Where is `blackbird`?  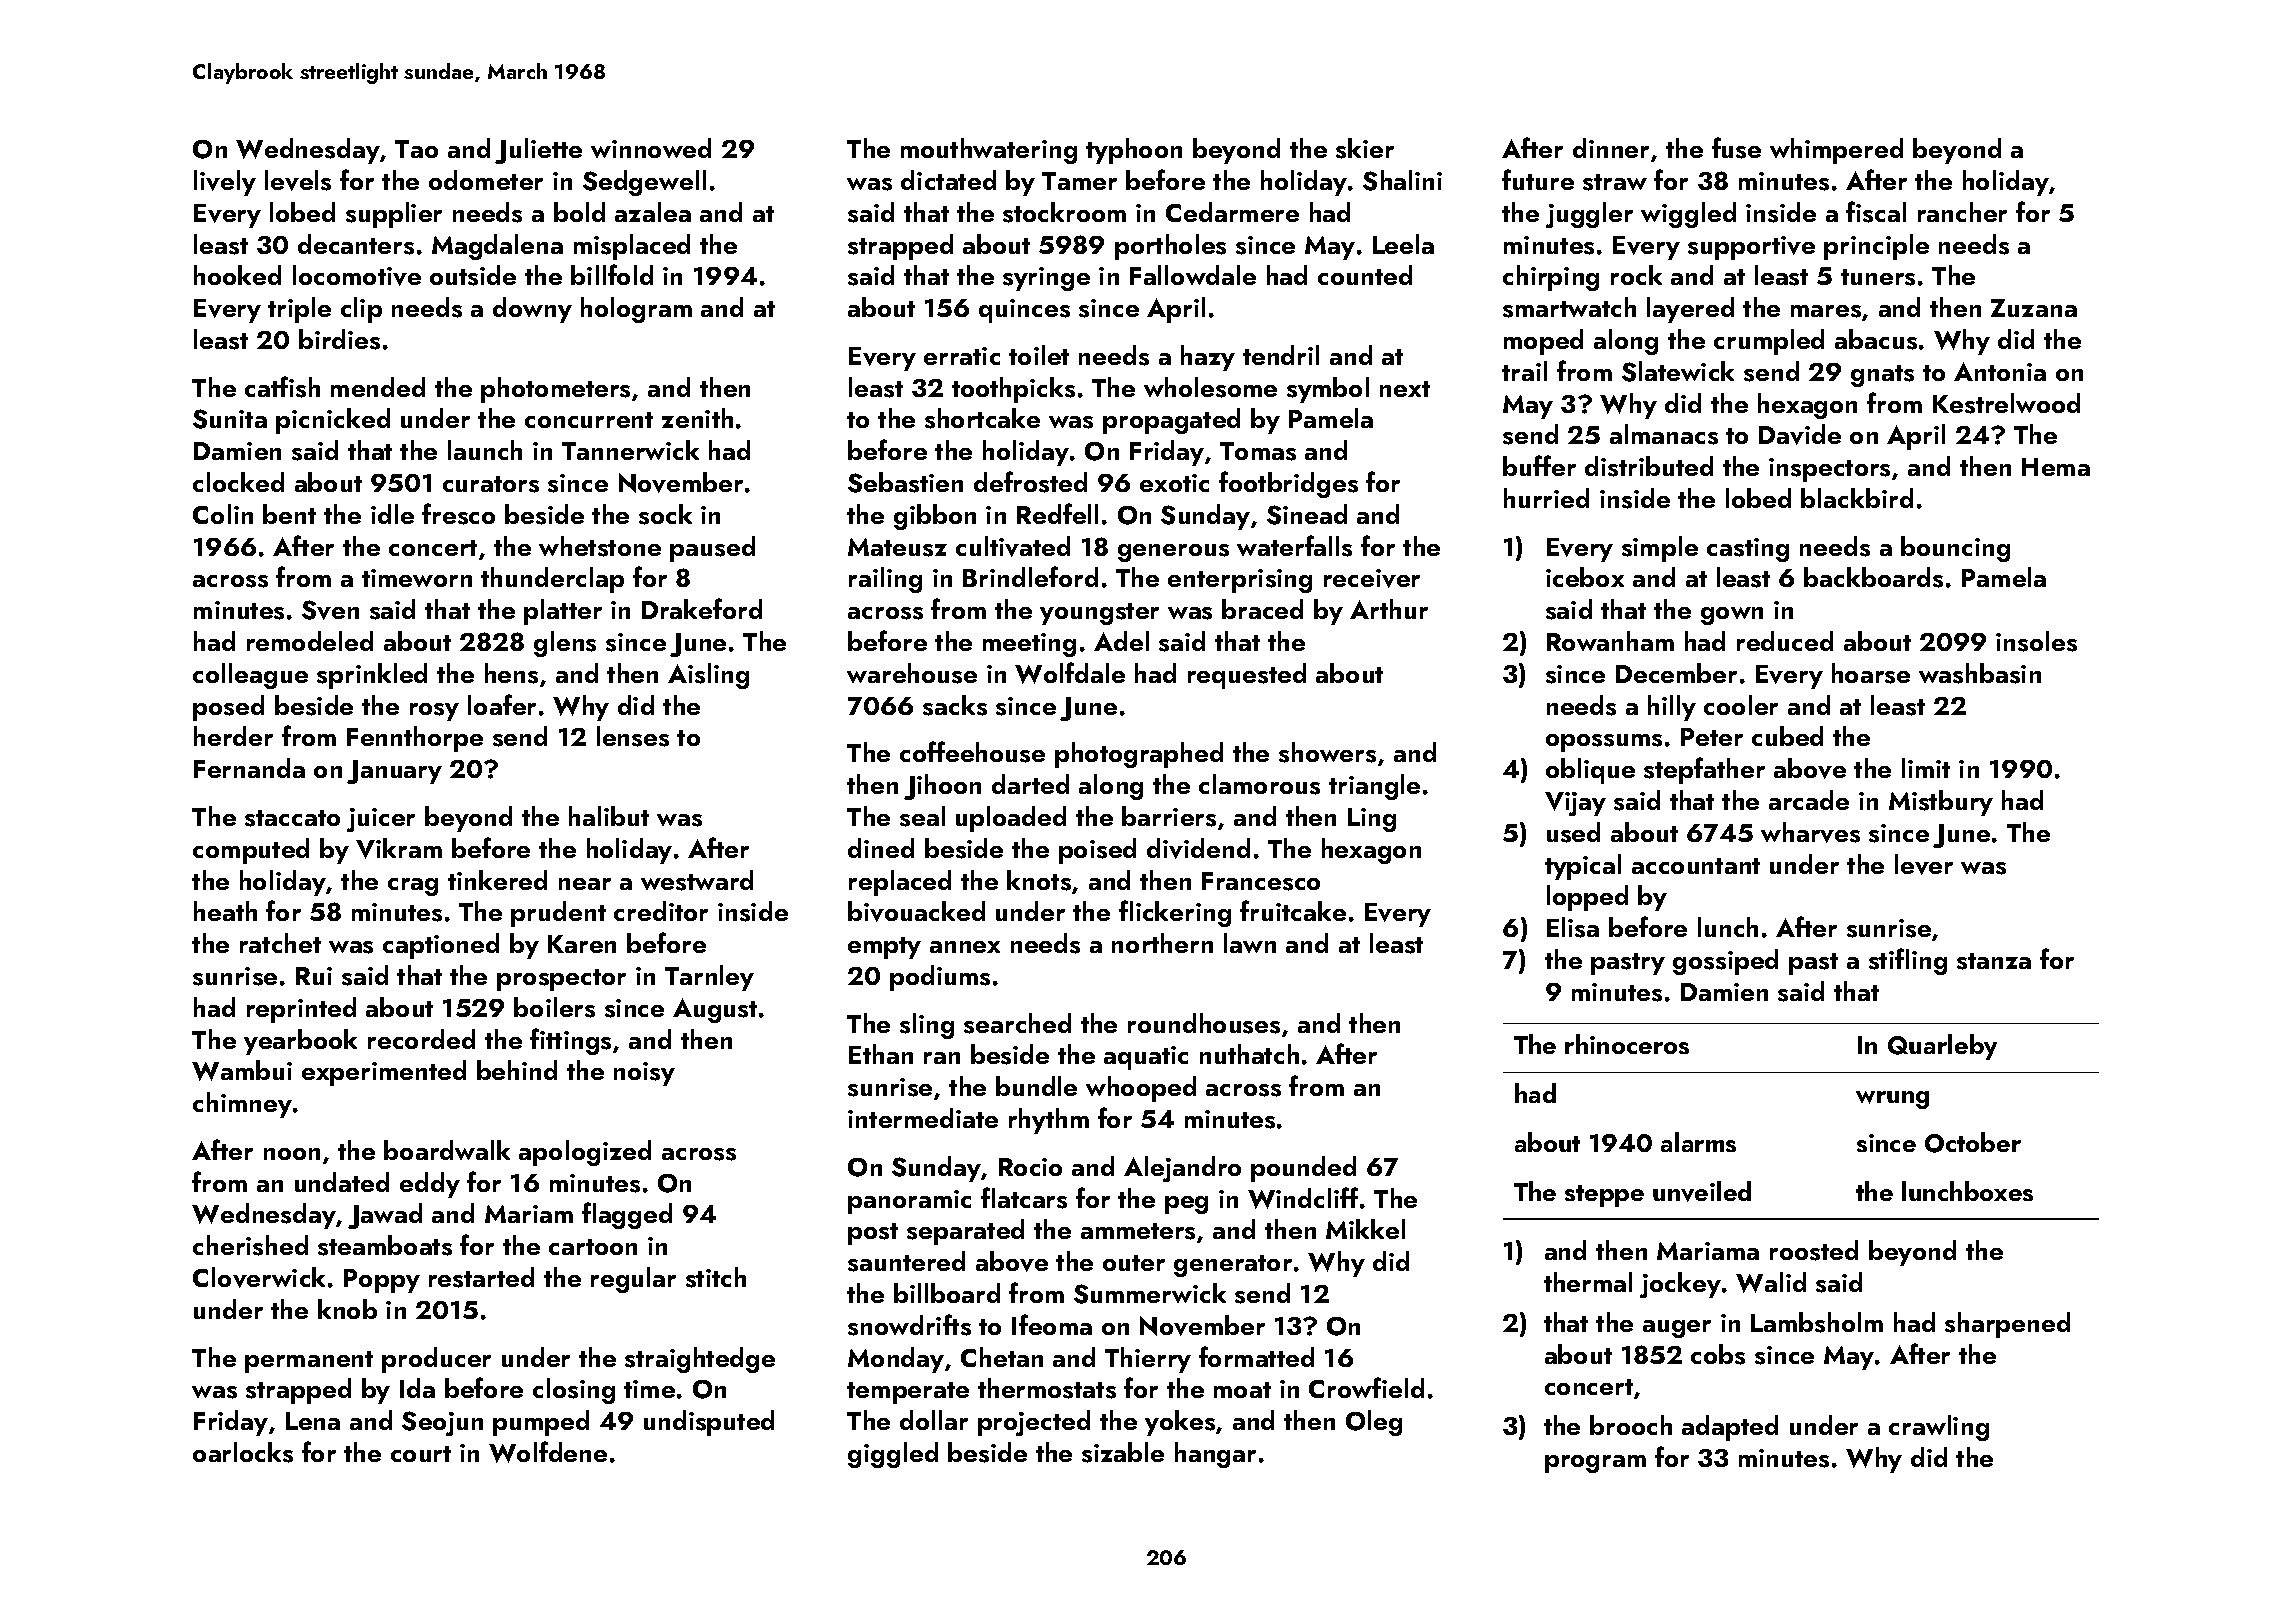 blackbird is located at coordinates (1857, 498).
